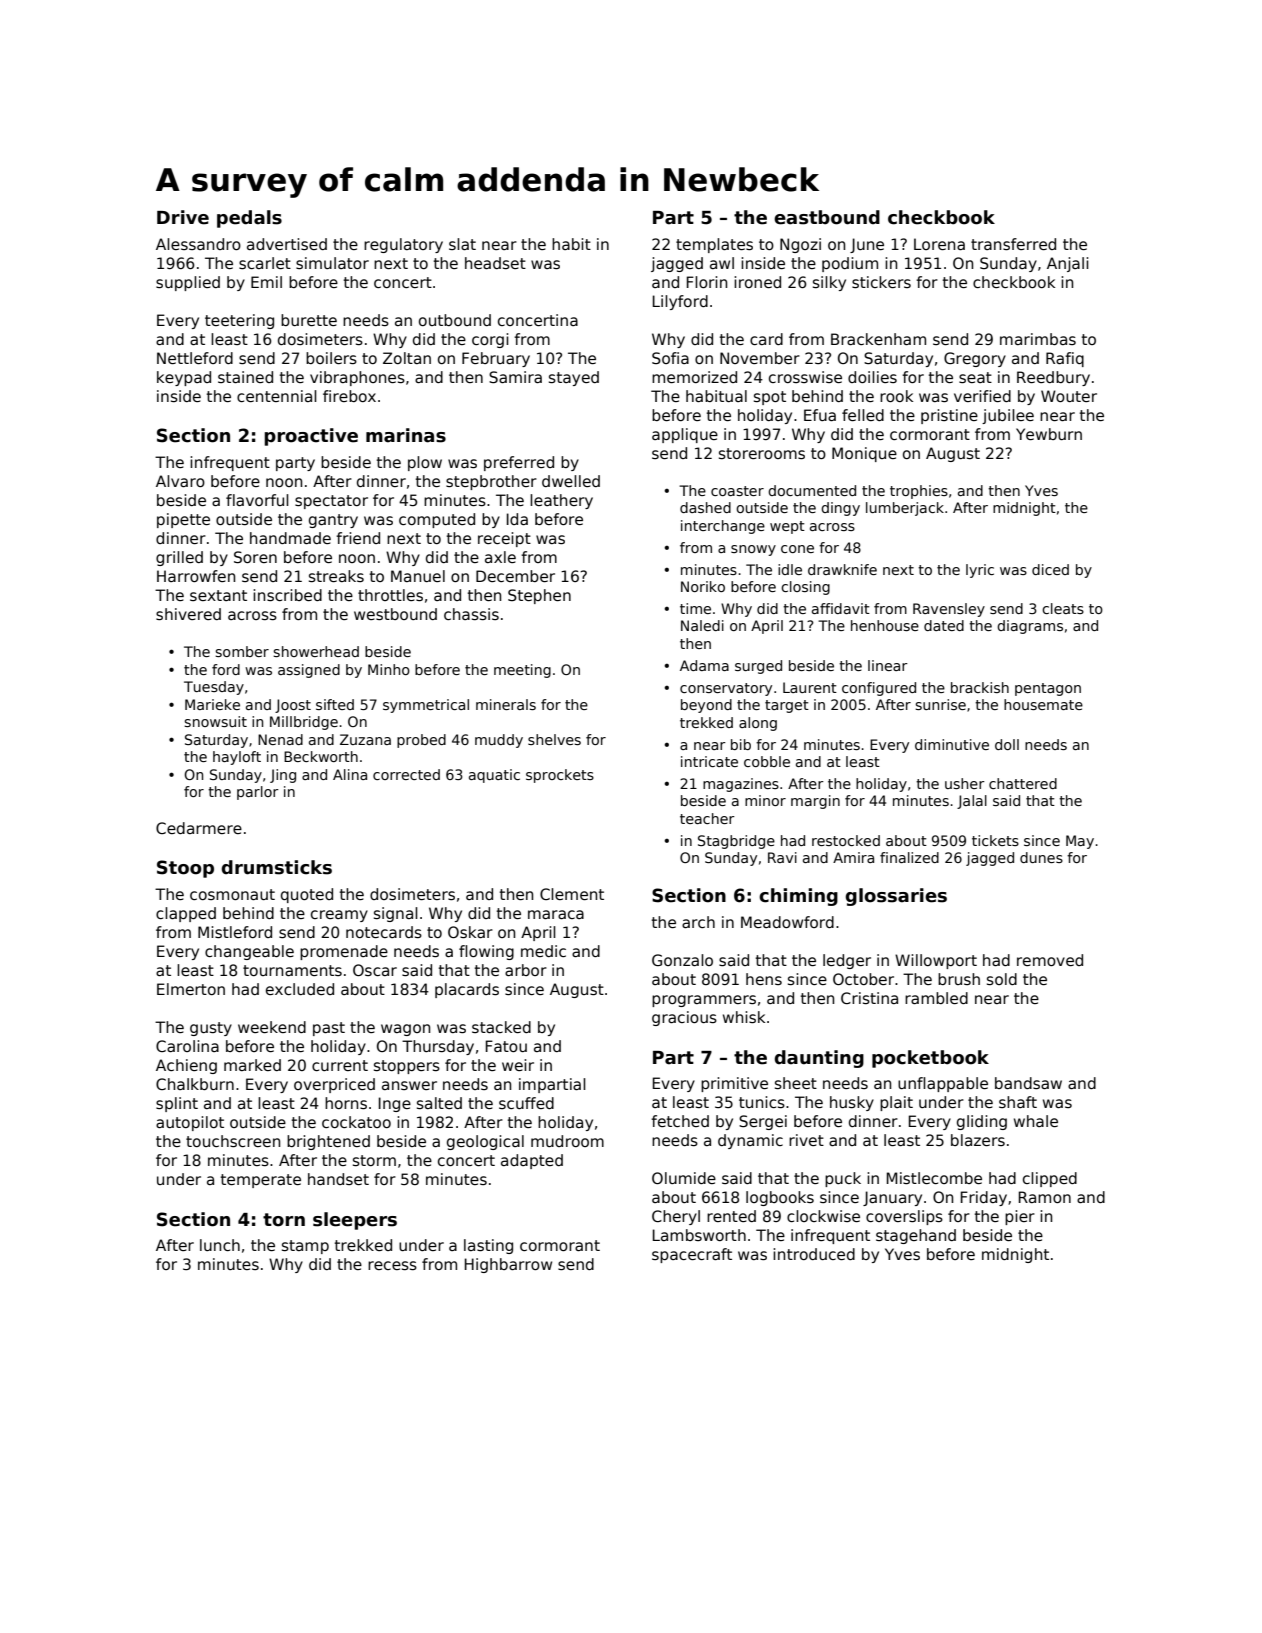 This document has width=1262, height=1633. I want to click on Highbarrow, so click(508, 1265).
